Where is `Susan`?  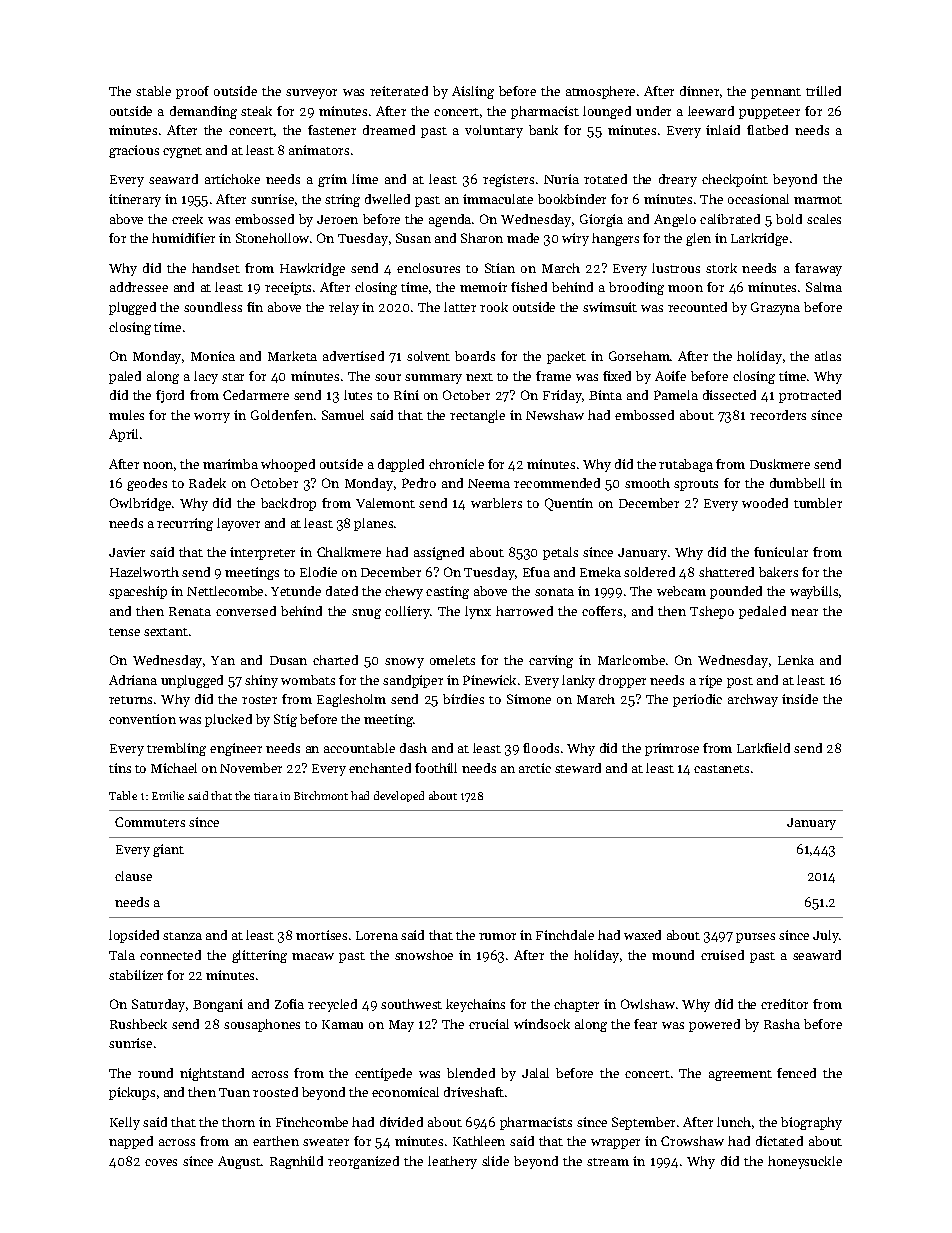
Susan is located at coordinates (413, 238).
